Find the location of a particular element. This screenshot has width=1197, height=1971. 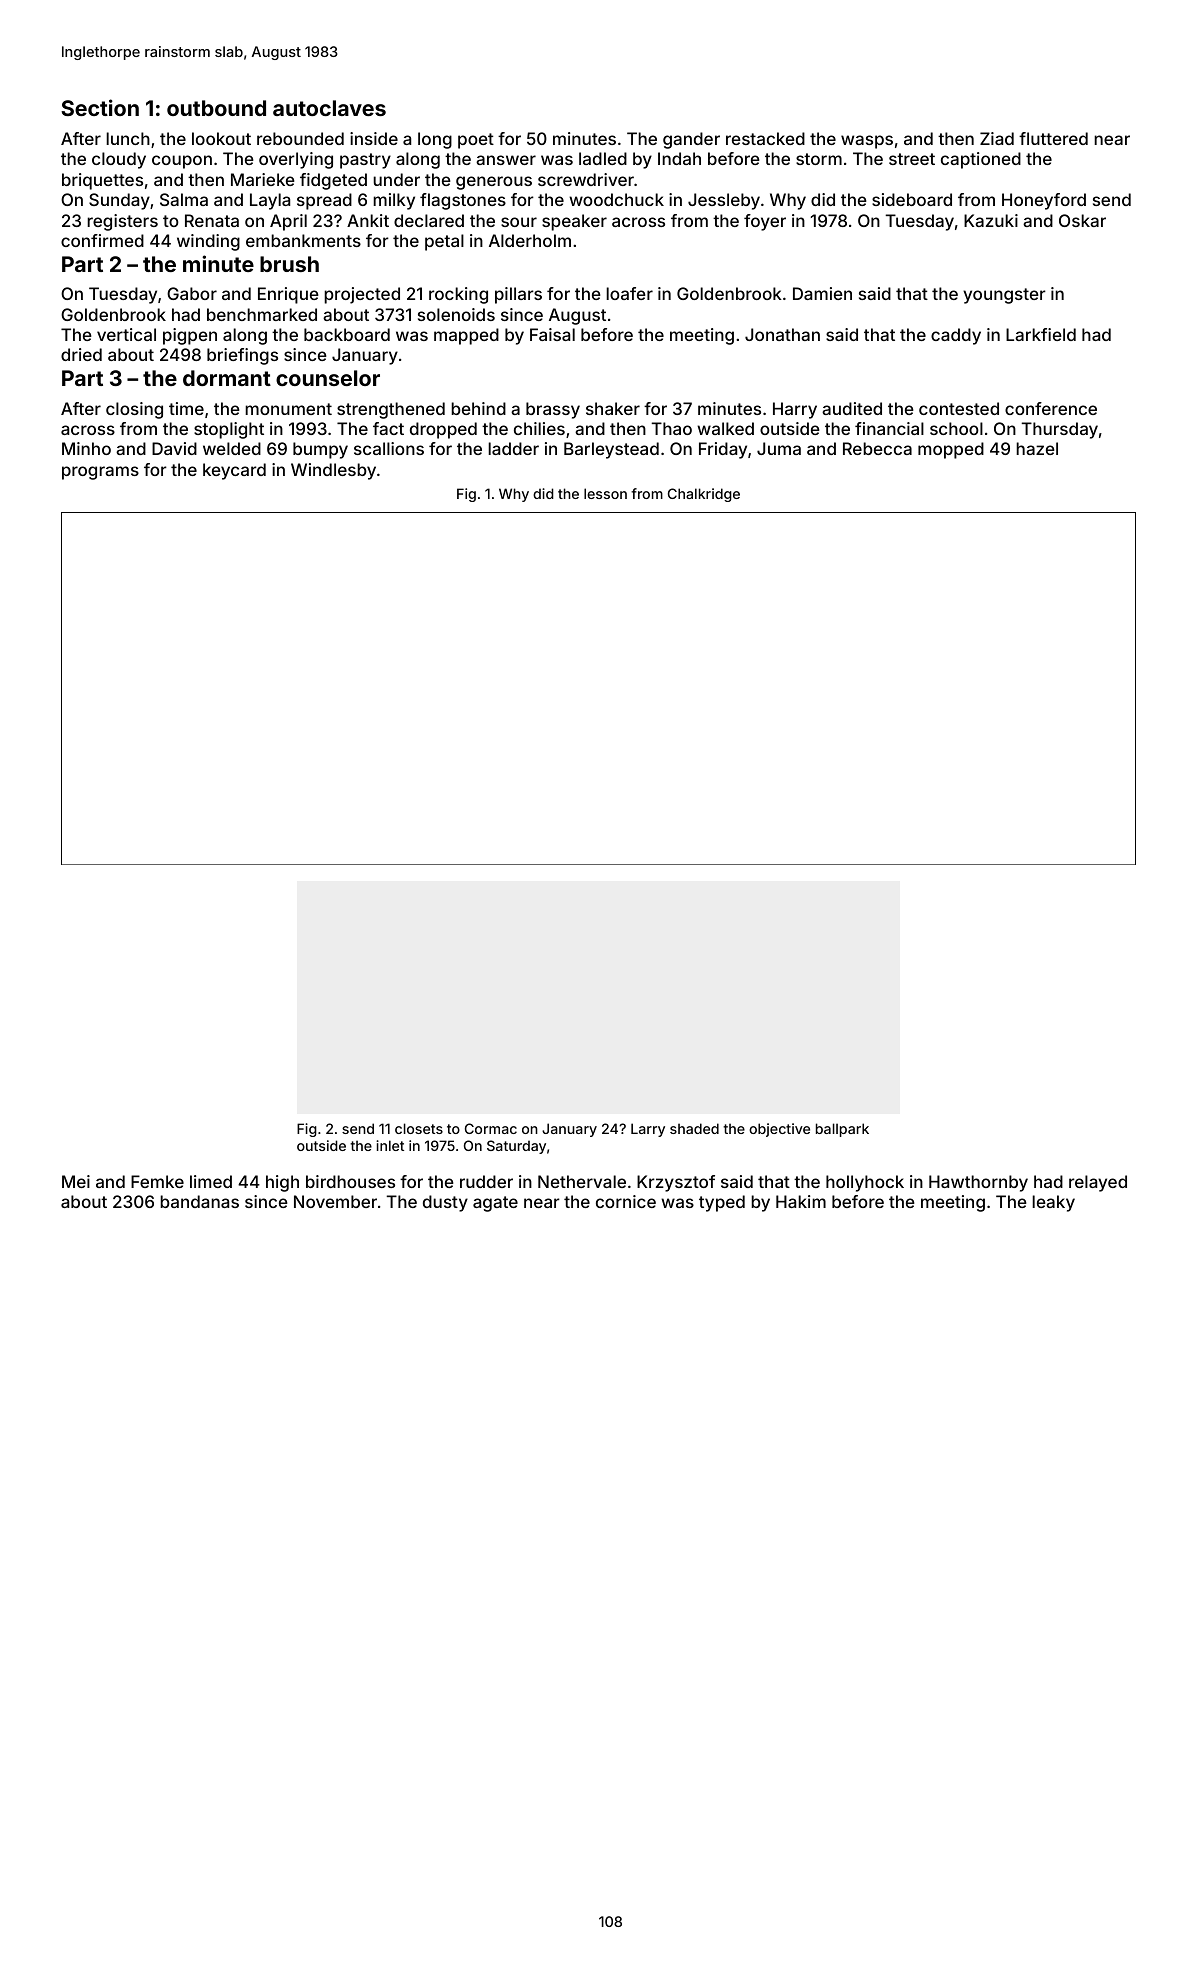

lesson is located at coordinates (605, 493).
